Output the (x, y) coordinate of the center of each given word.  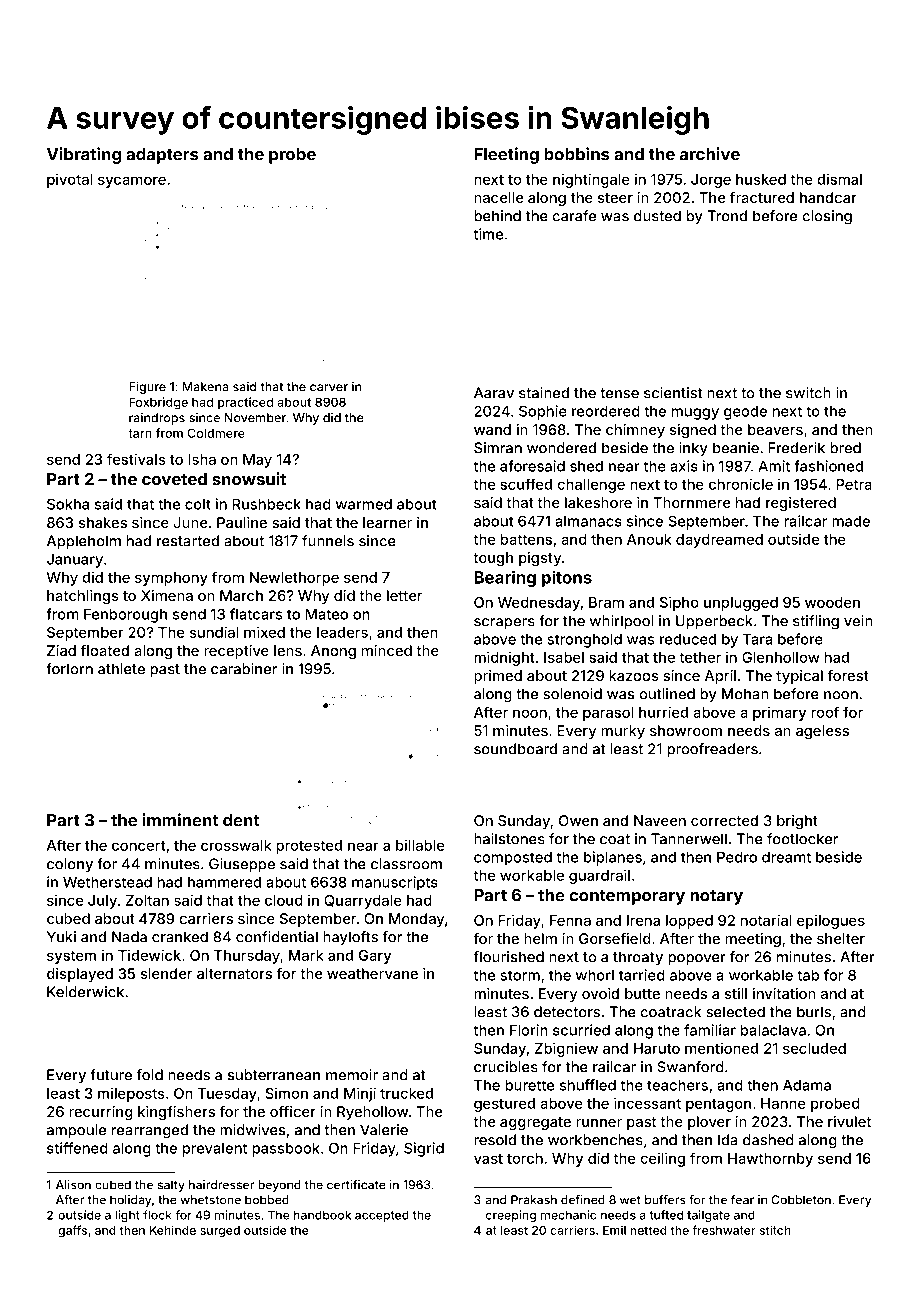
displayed (80, 975)
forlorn (69, 669)
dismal (839, 179)
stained (544, 393)
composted (513, 858)
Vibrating (84, 155)
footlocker (802, 839)
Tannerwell (689, 839)
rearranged (150, 1131)
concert (139, 846)
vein (858, 621)
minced (387, 650)
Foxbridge (158, 403)
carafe (574, 216)
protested (309, 847)
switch (808, 393)
